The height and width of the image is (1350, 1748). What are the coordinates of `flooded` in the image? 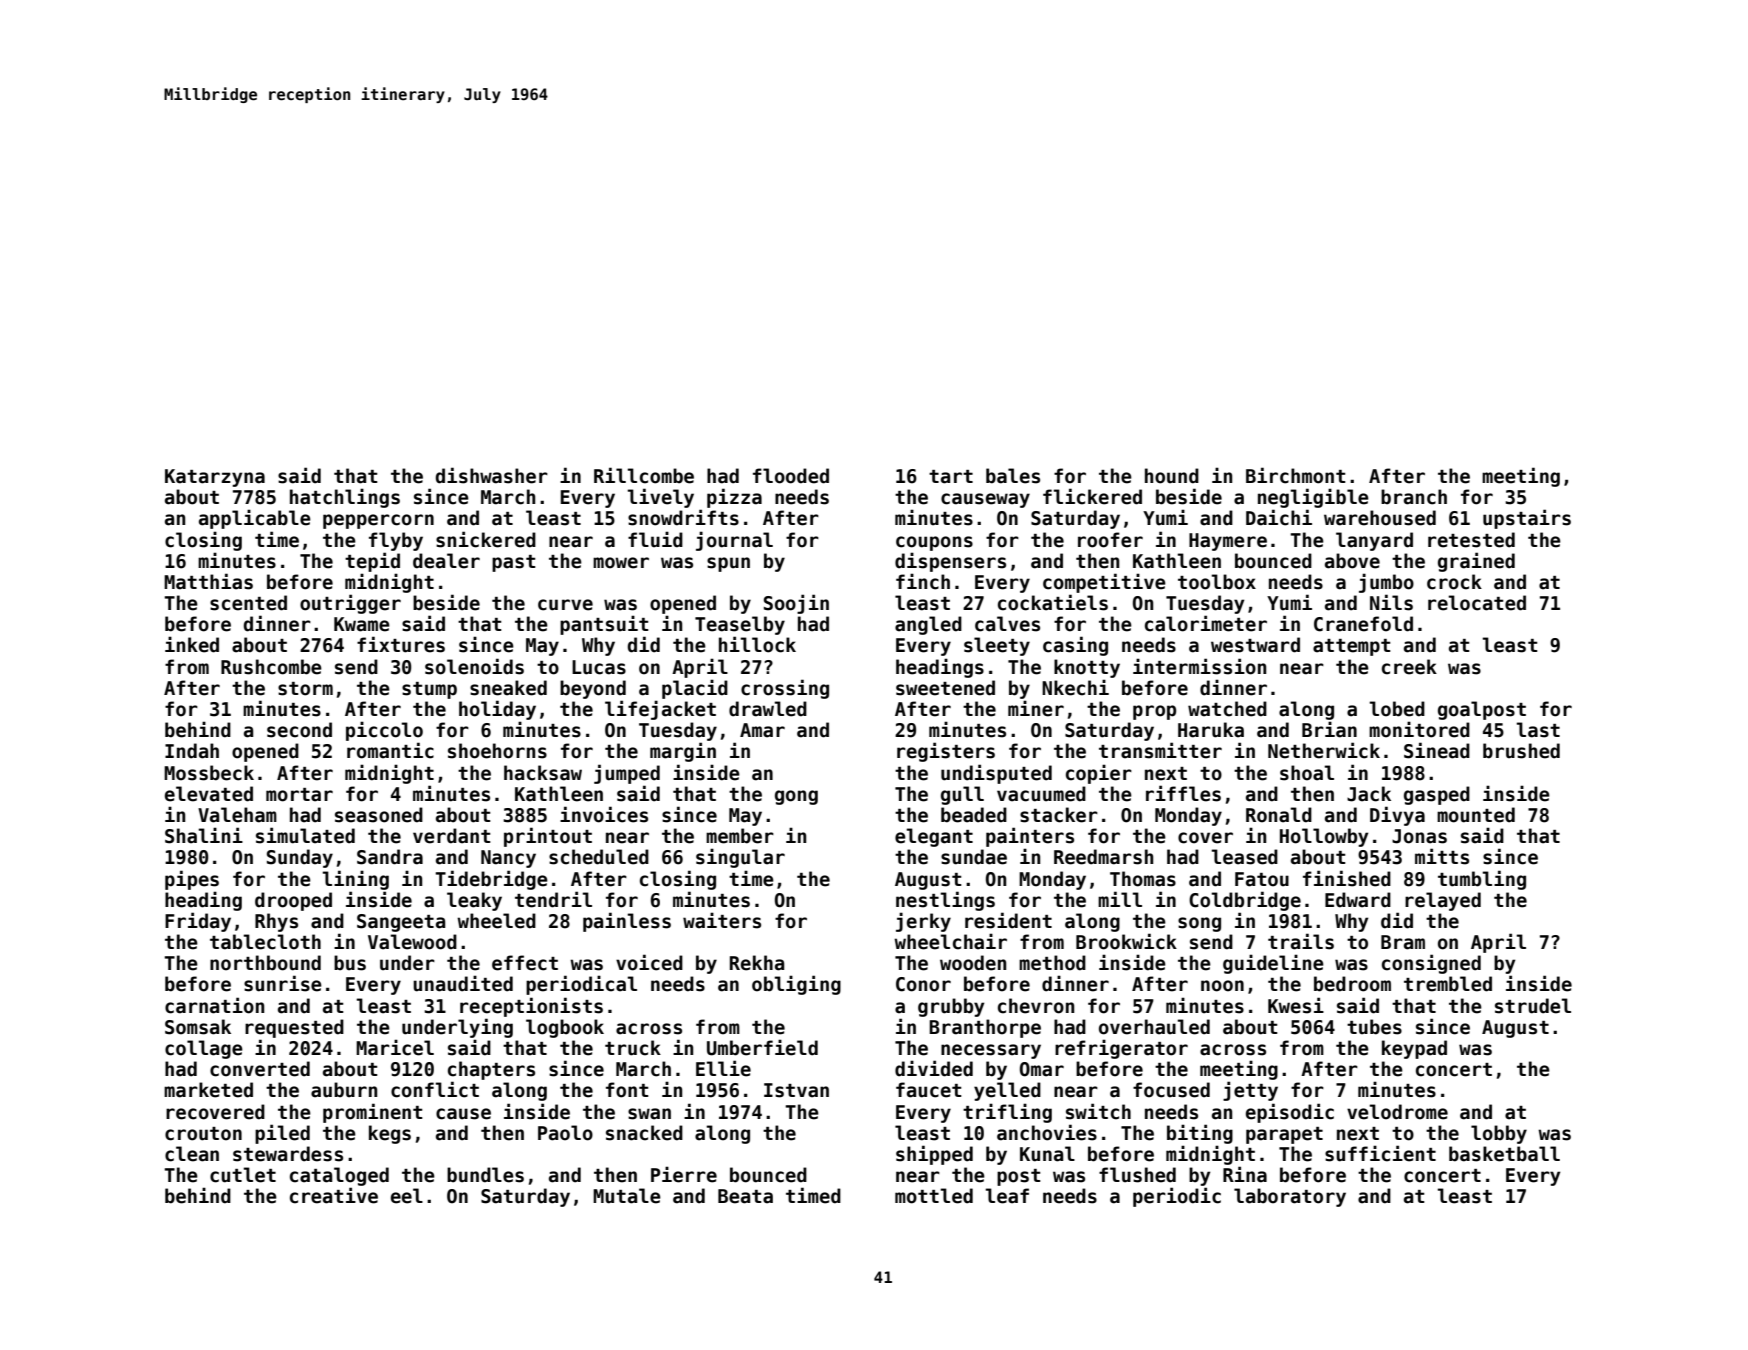 It's located at (791, 476).
